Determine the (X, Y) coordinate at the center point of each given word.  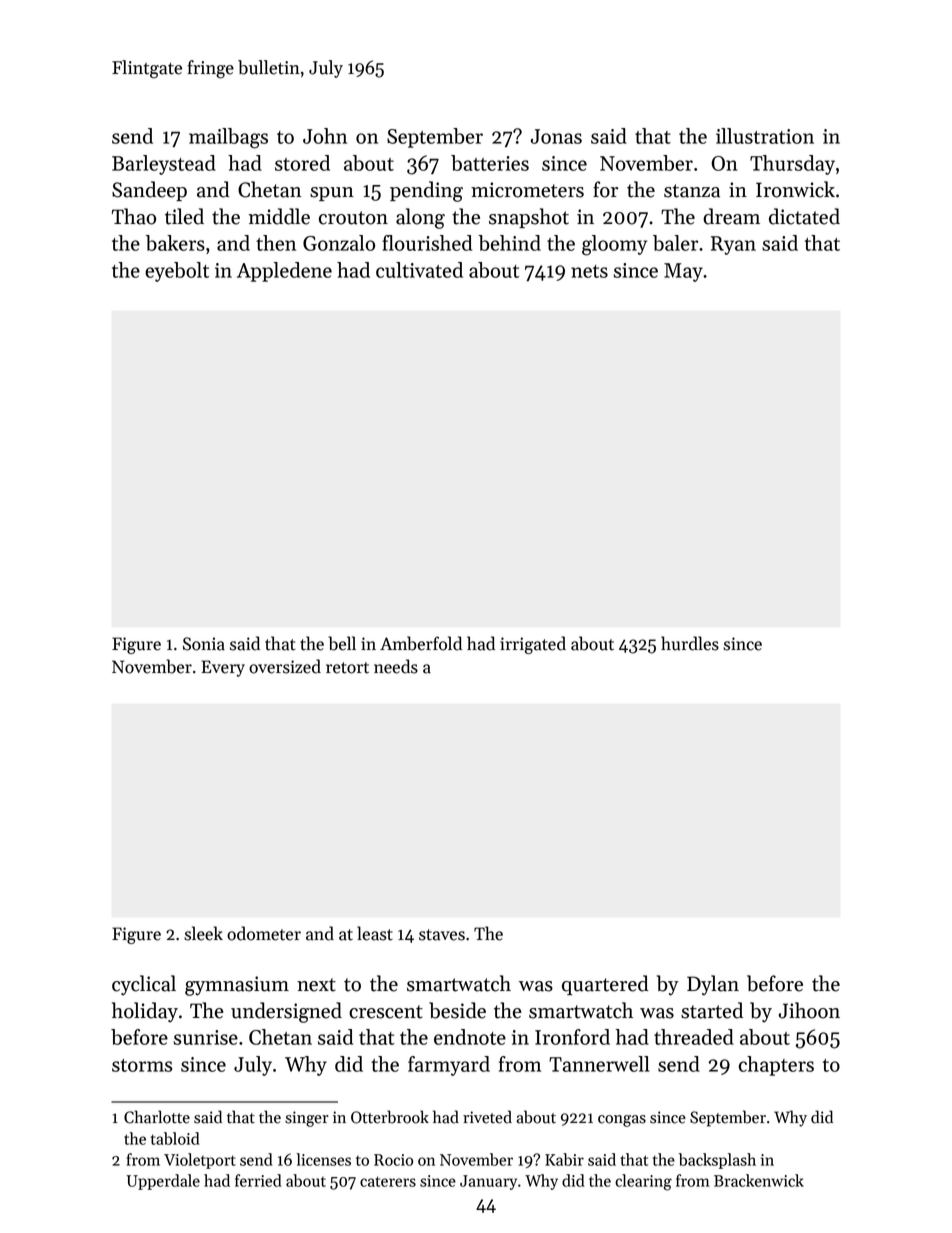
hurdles (690, 643)
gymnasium (237, 986)
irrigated (533, 645)
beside (457, 1010)
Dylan (713, 985)
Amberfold (421, 643)
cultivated (419, 270)
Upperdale (163, 1182)
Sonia (204, 644)
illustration (765, 136)
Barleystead (164, 165)
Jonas (556, 136)
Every (223, 668)
